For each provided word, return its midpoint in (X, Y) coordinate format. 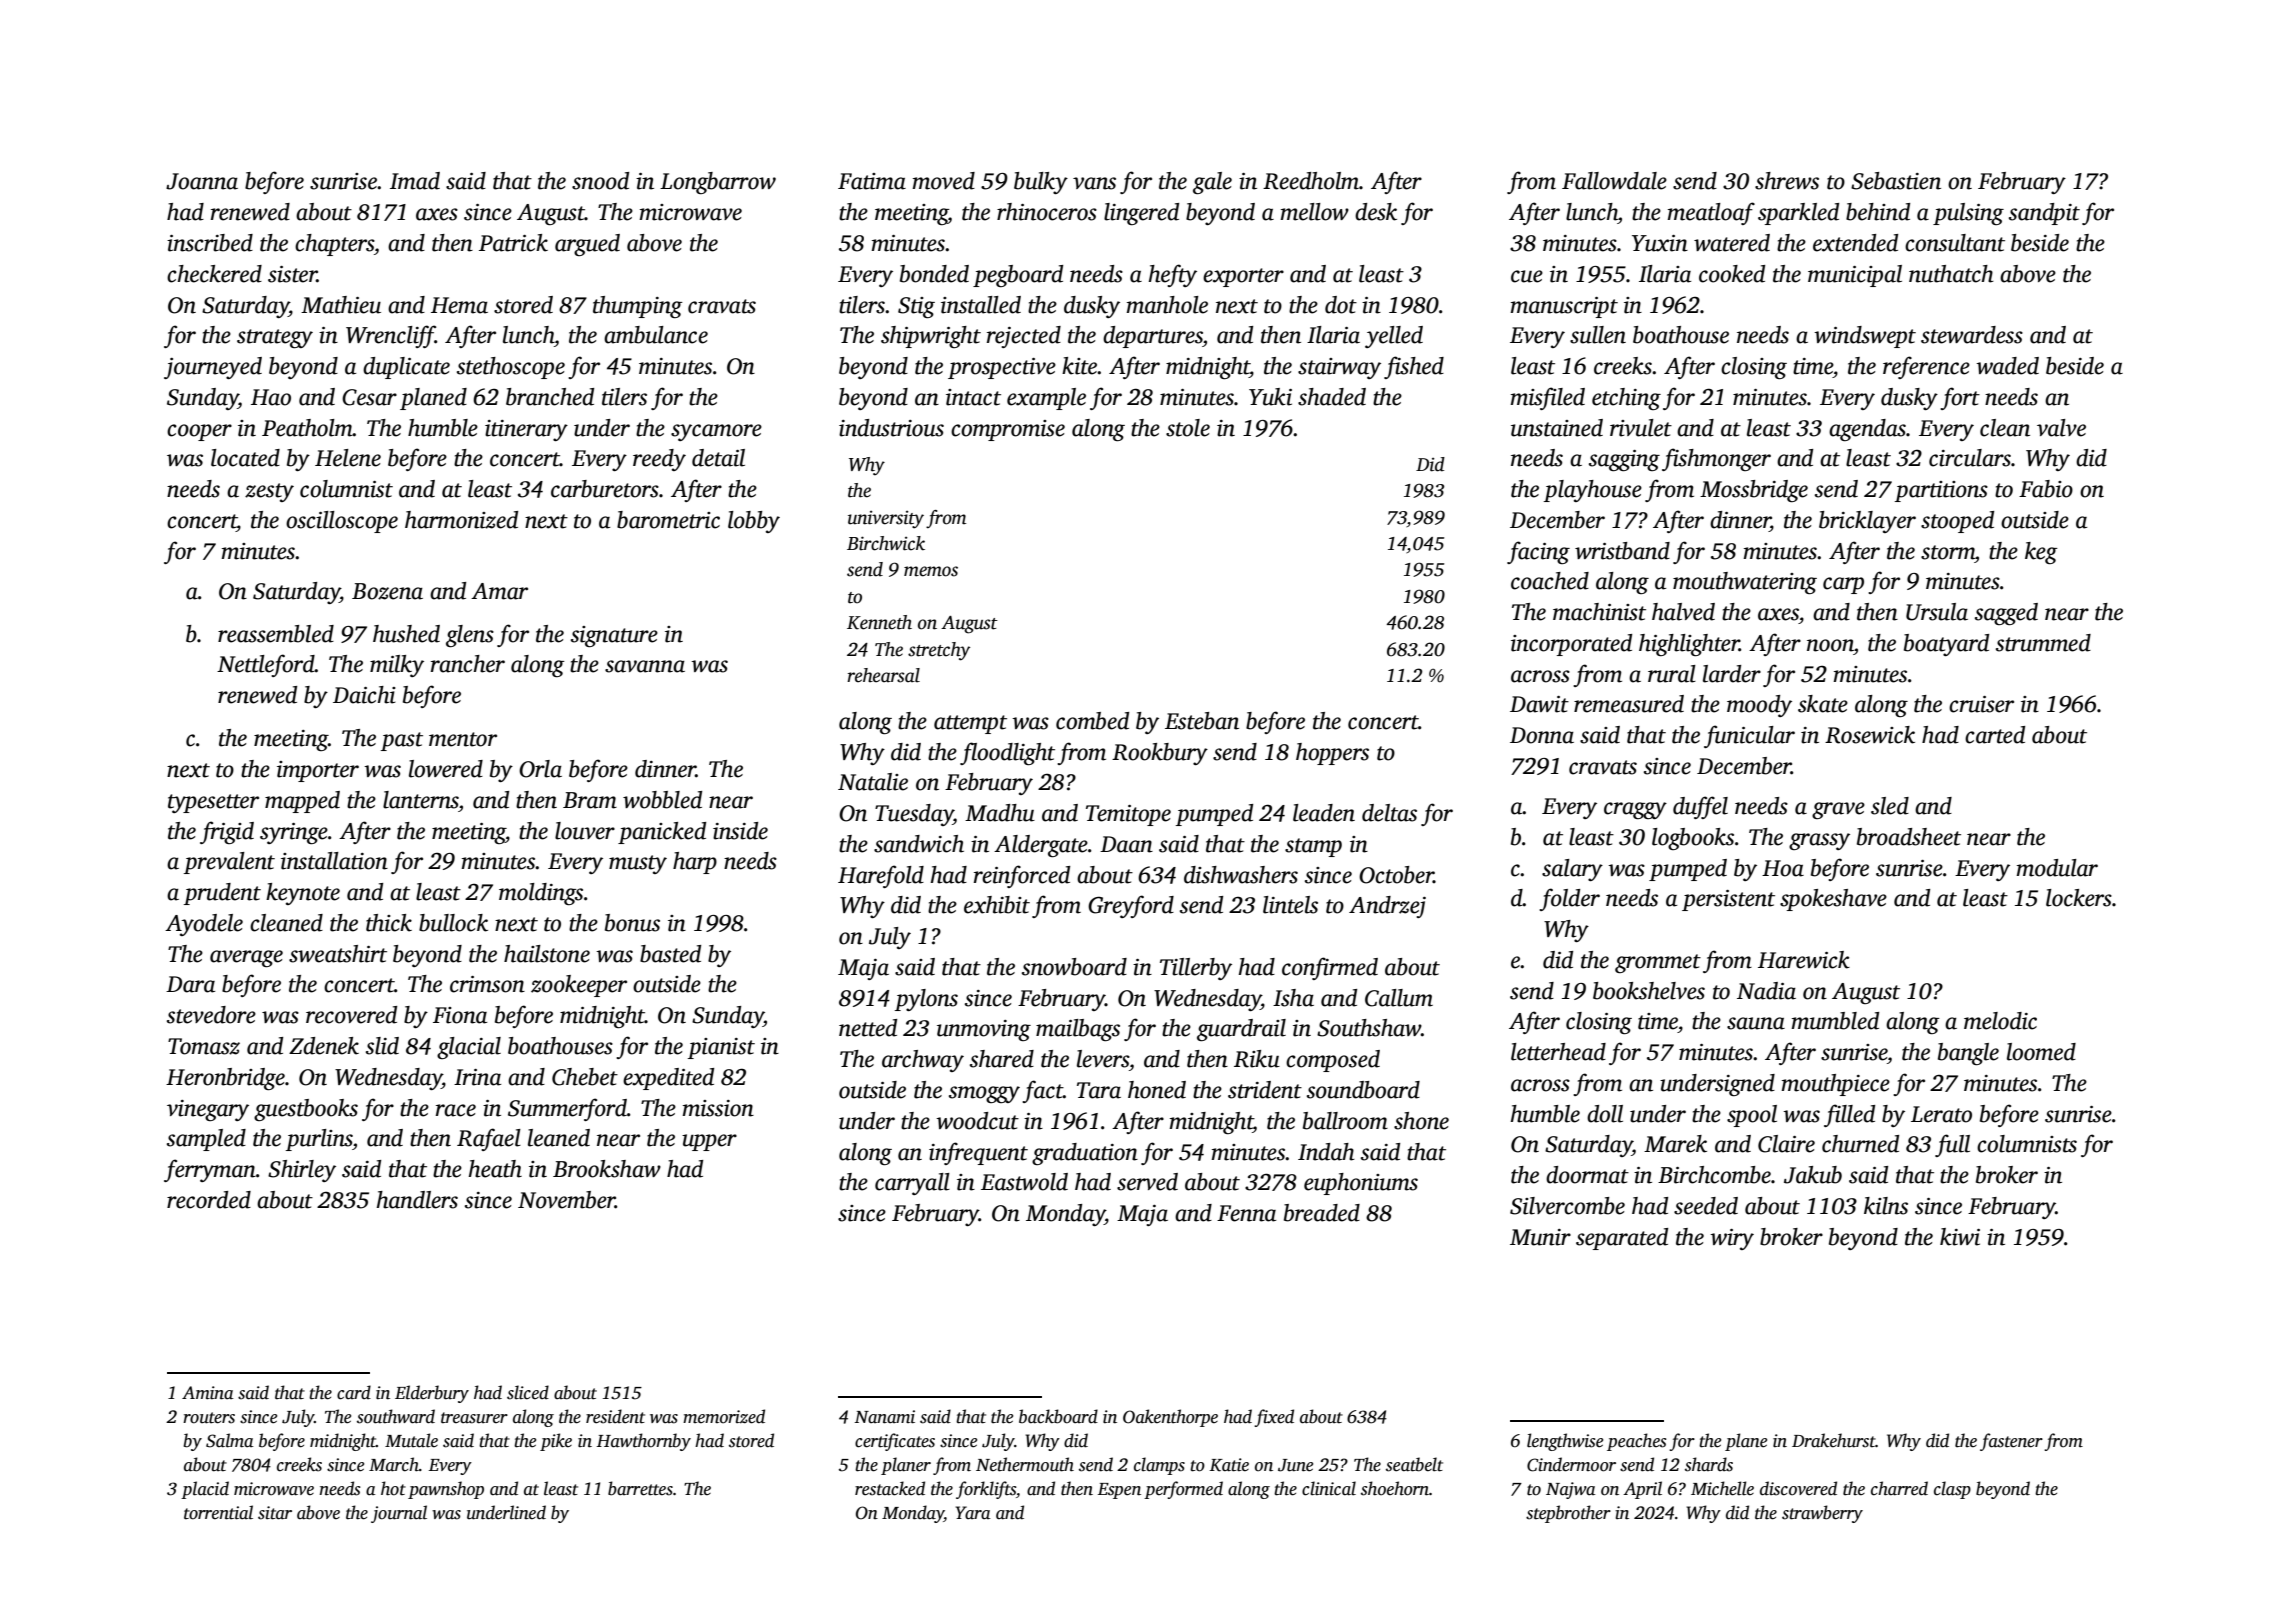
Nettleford (266, 665)
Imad (415, 181)
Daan (1126, 844)
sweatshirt (338, 954)
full (1952, 1145)
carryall (912, 1184)
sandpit (2044, 214)
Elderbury (432, 1394)
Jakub (1813, 1175)
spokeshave (1833, 900)
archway (923, 1061)
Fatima (872, 181)
